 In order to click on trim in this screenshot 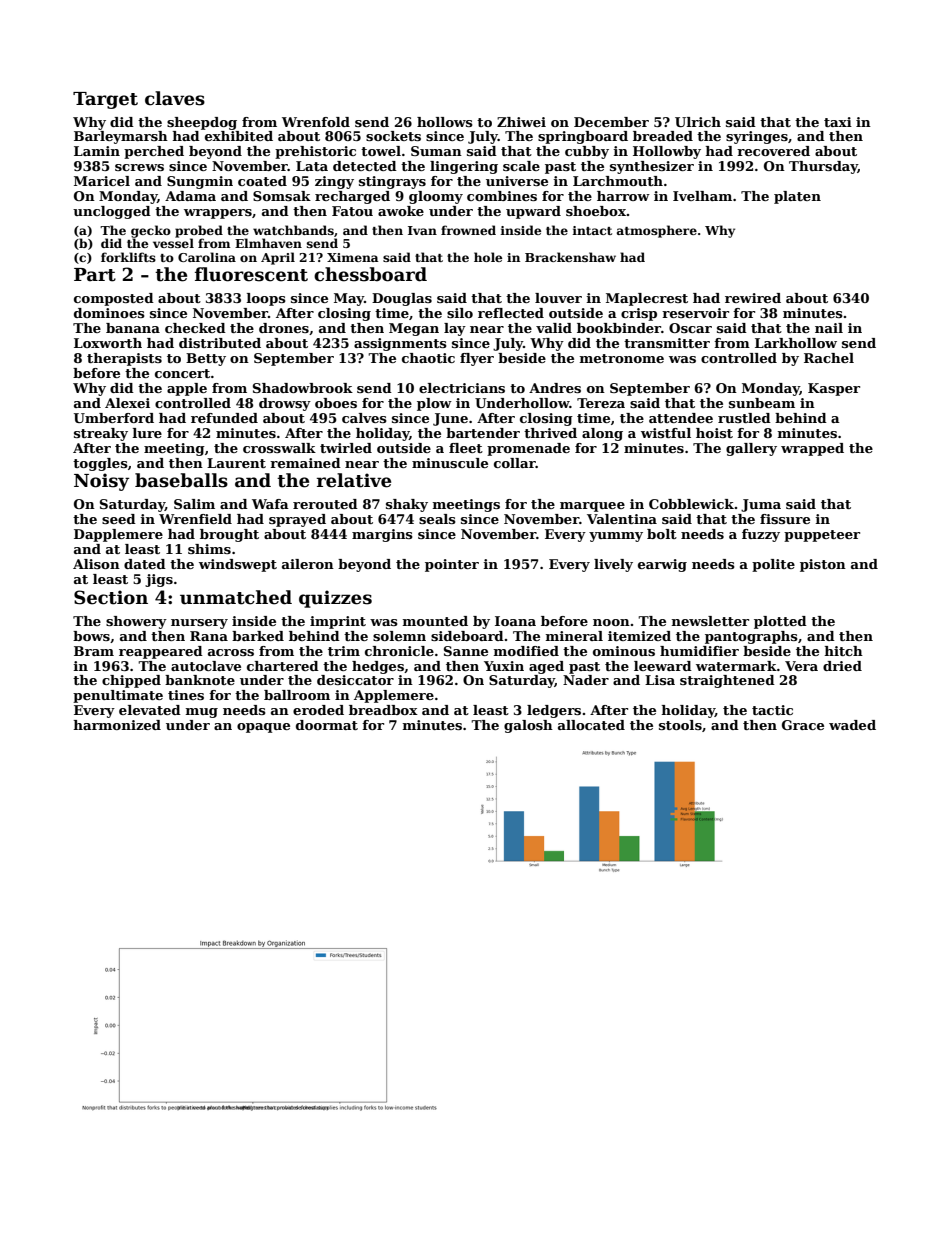, I will do `click(344, 651)`.
